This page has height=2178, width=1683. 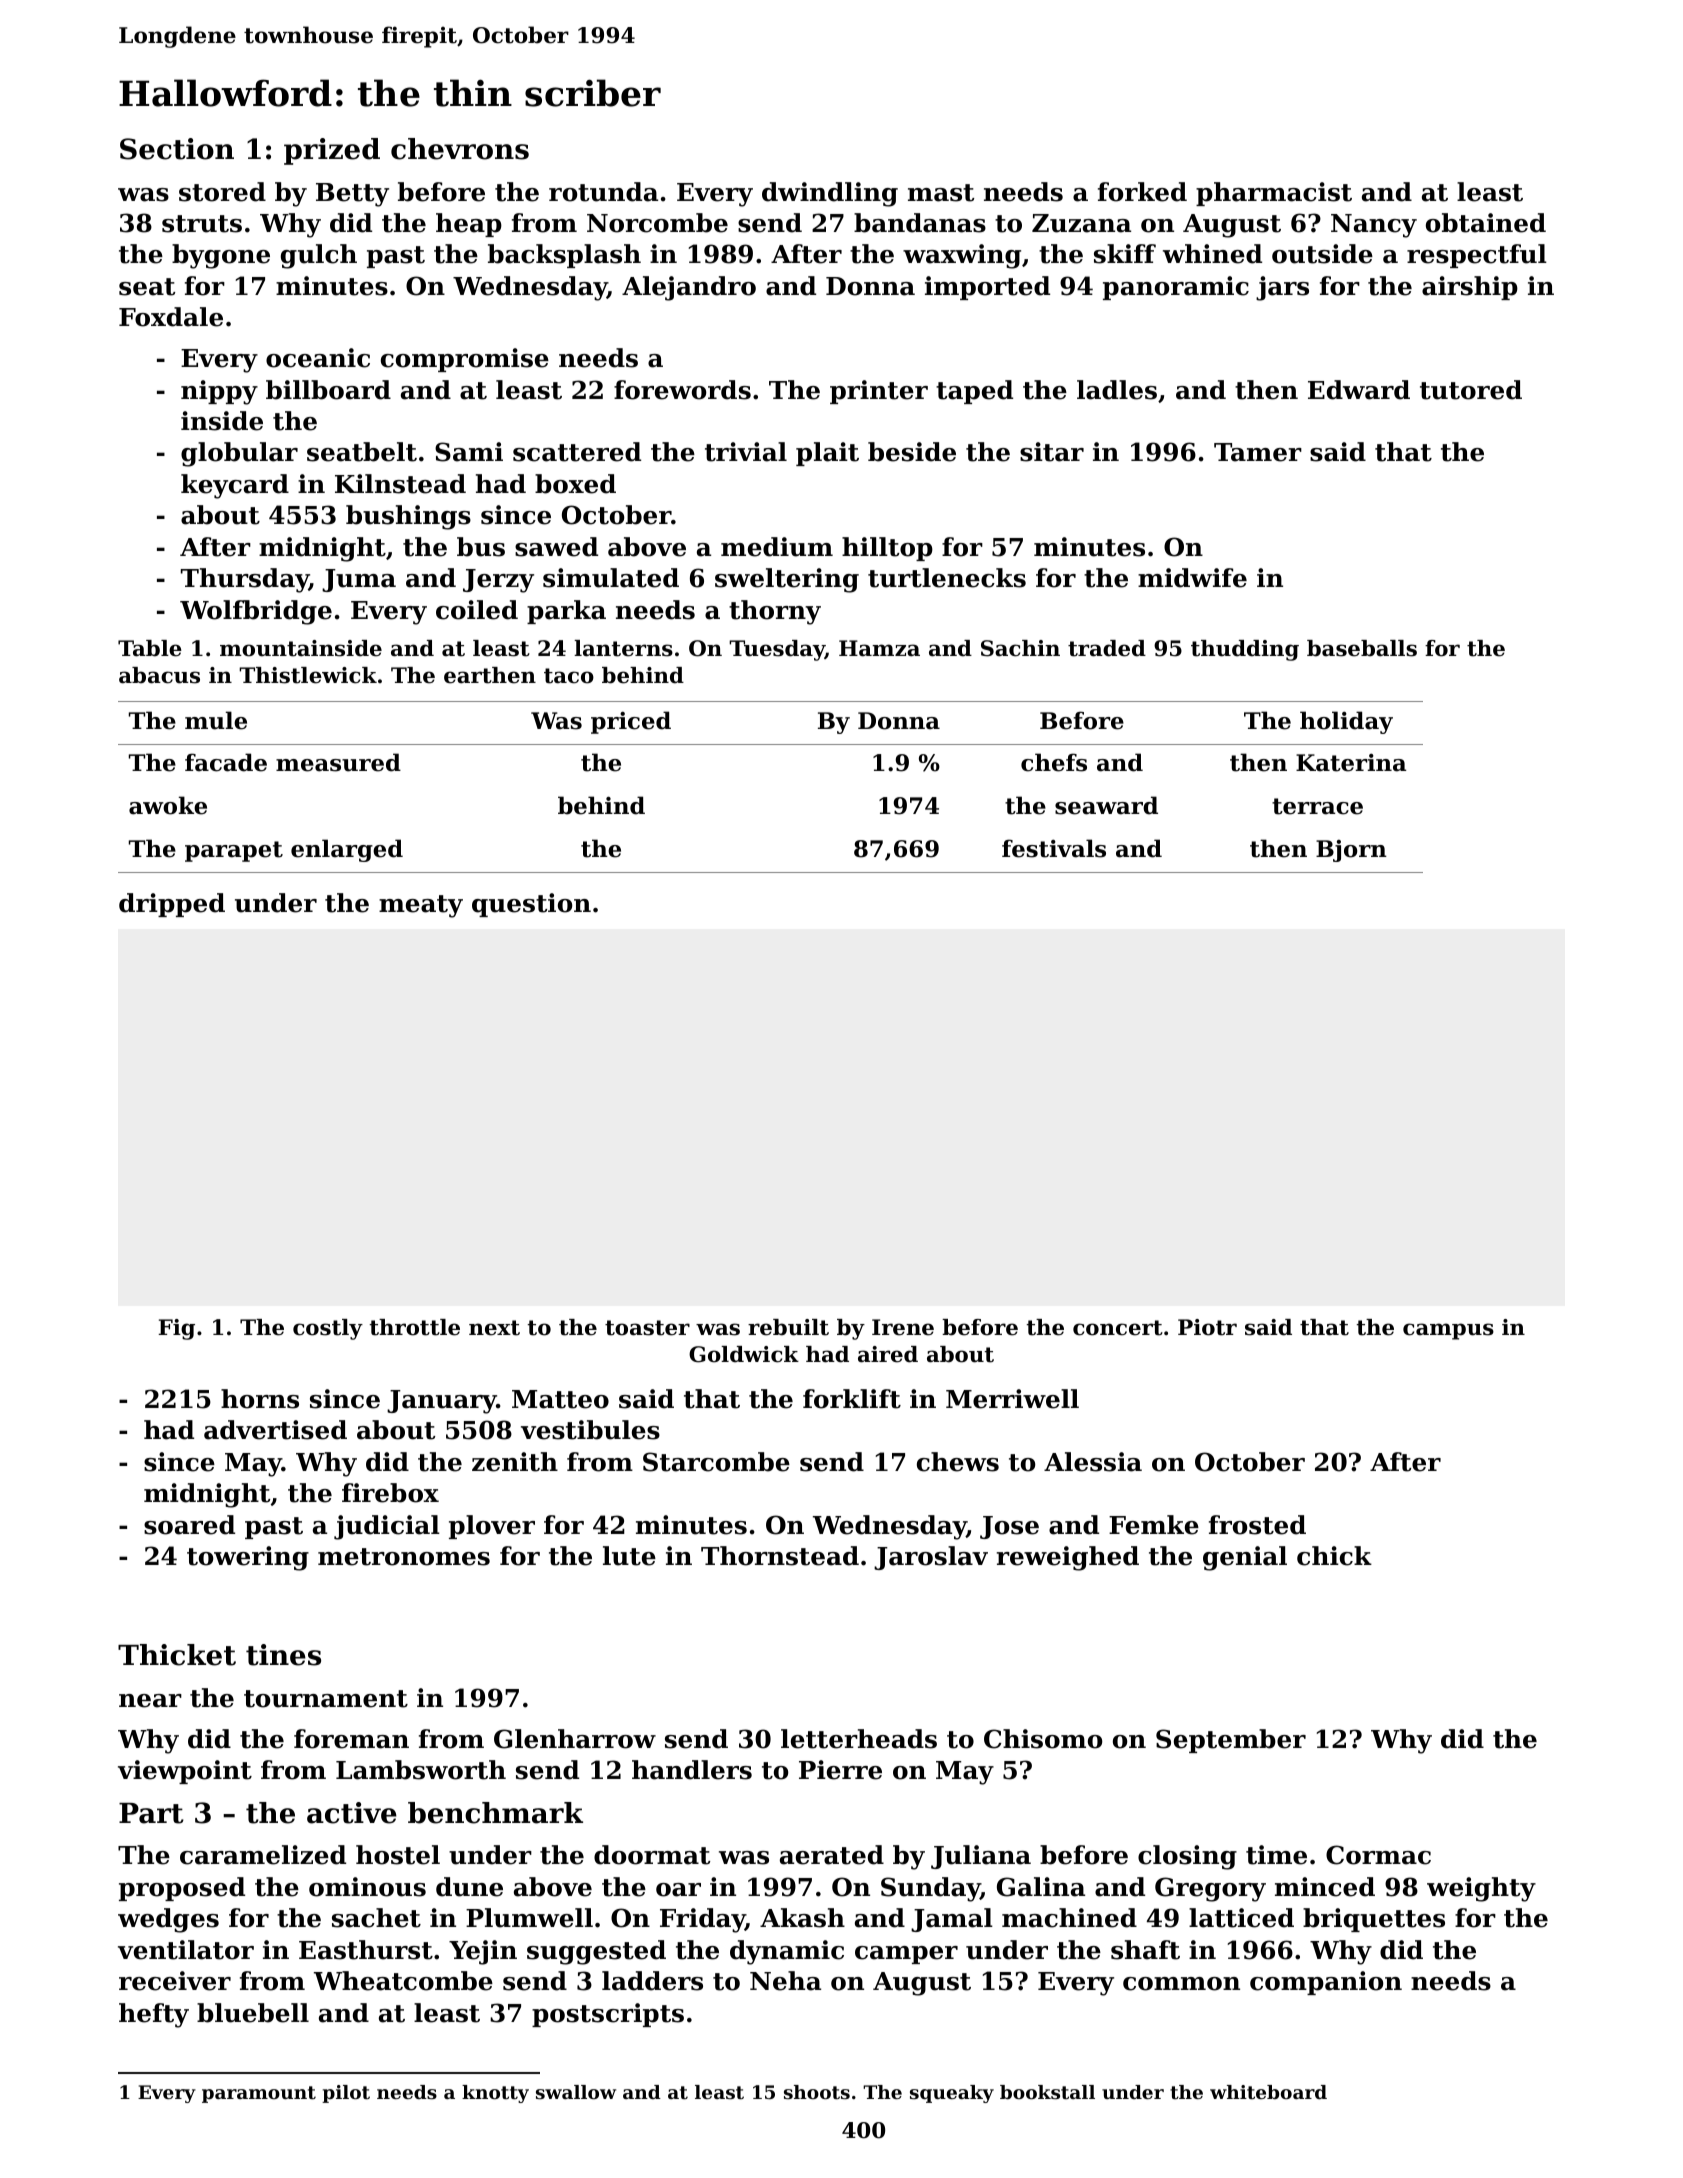 I want to click on whiteboard, so click(x=1268, y=2092).
